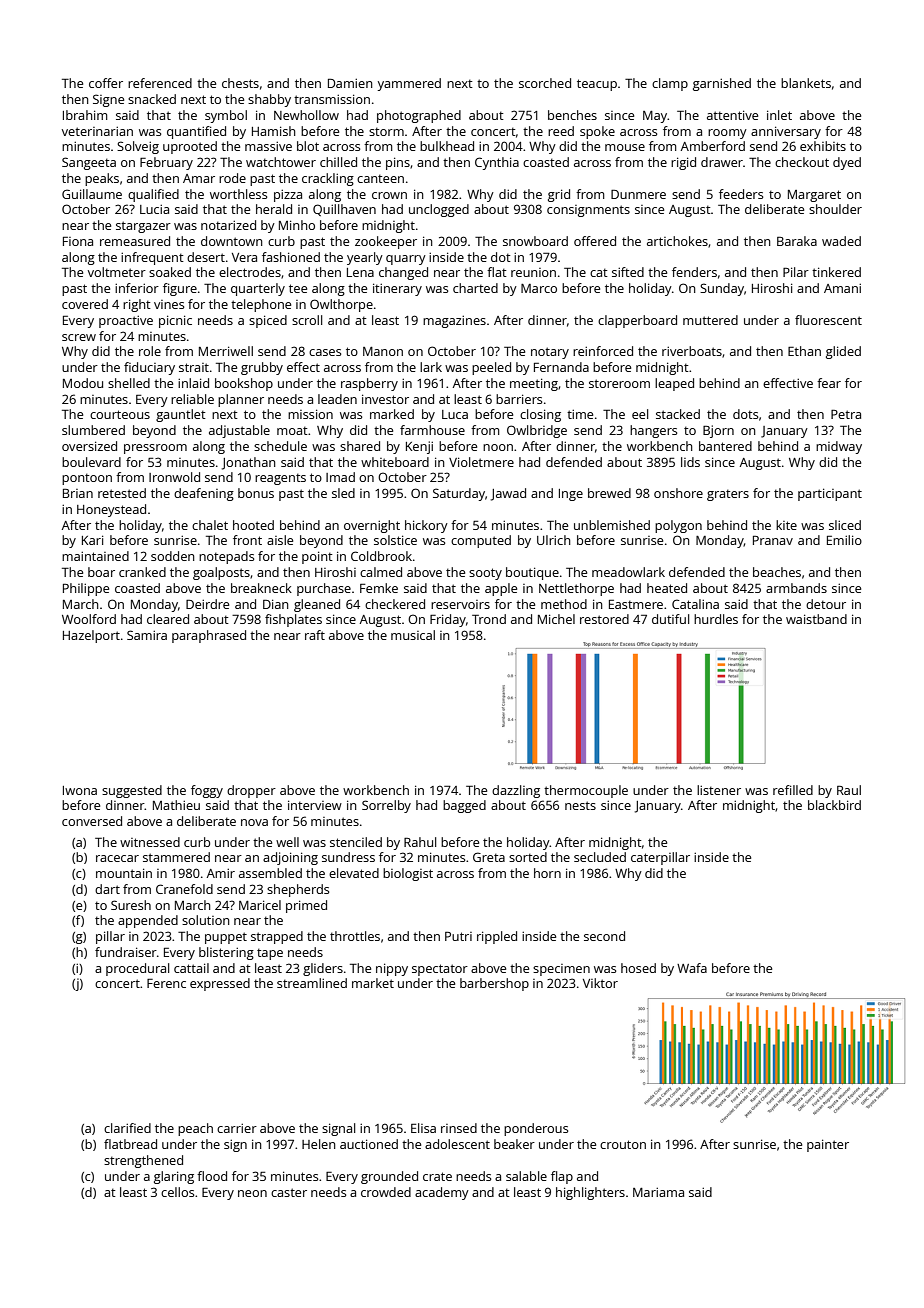 The width and height of the screenshot is (924, 1308). Describe the element at coordinates (92, 821) in the screenshot. I see `conversed` at that location.
